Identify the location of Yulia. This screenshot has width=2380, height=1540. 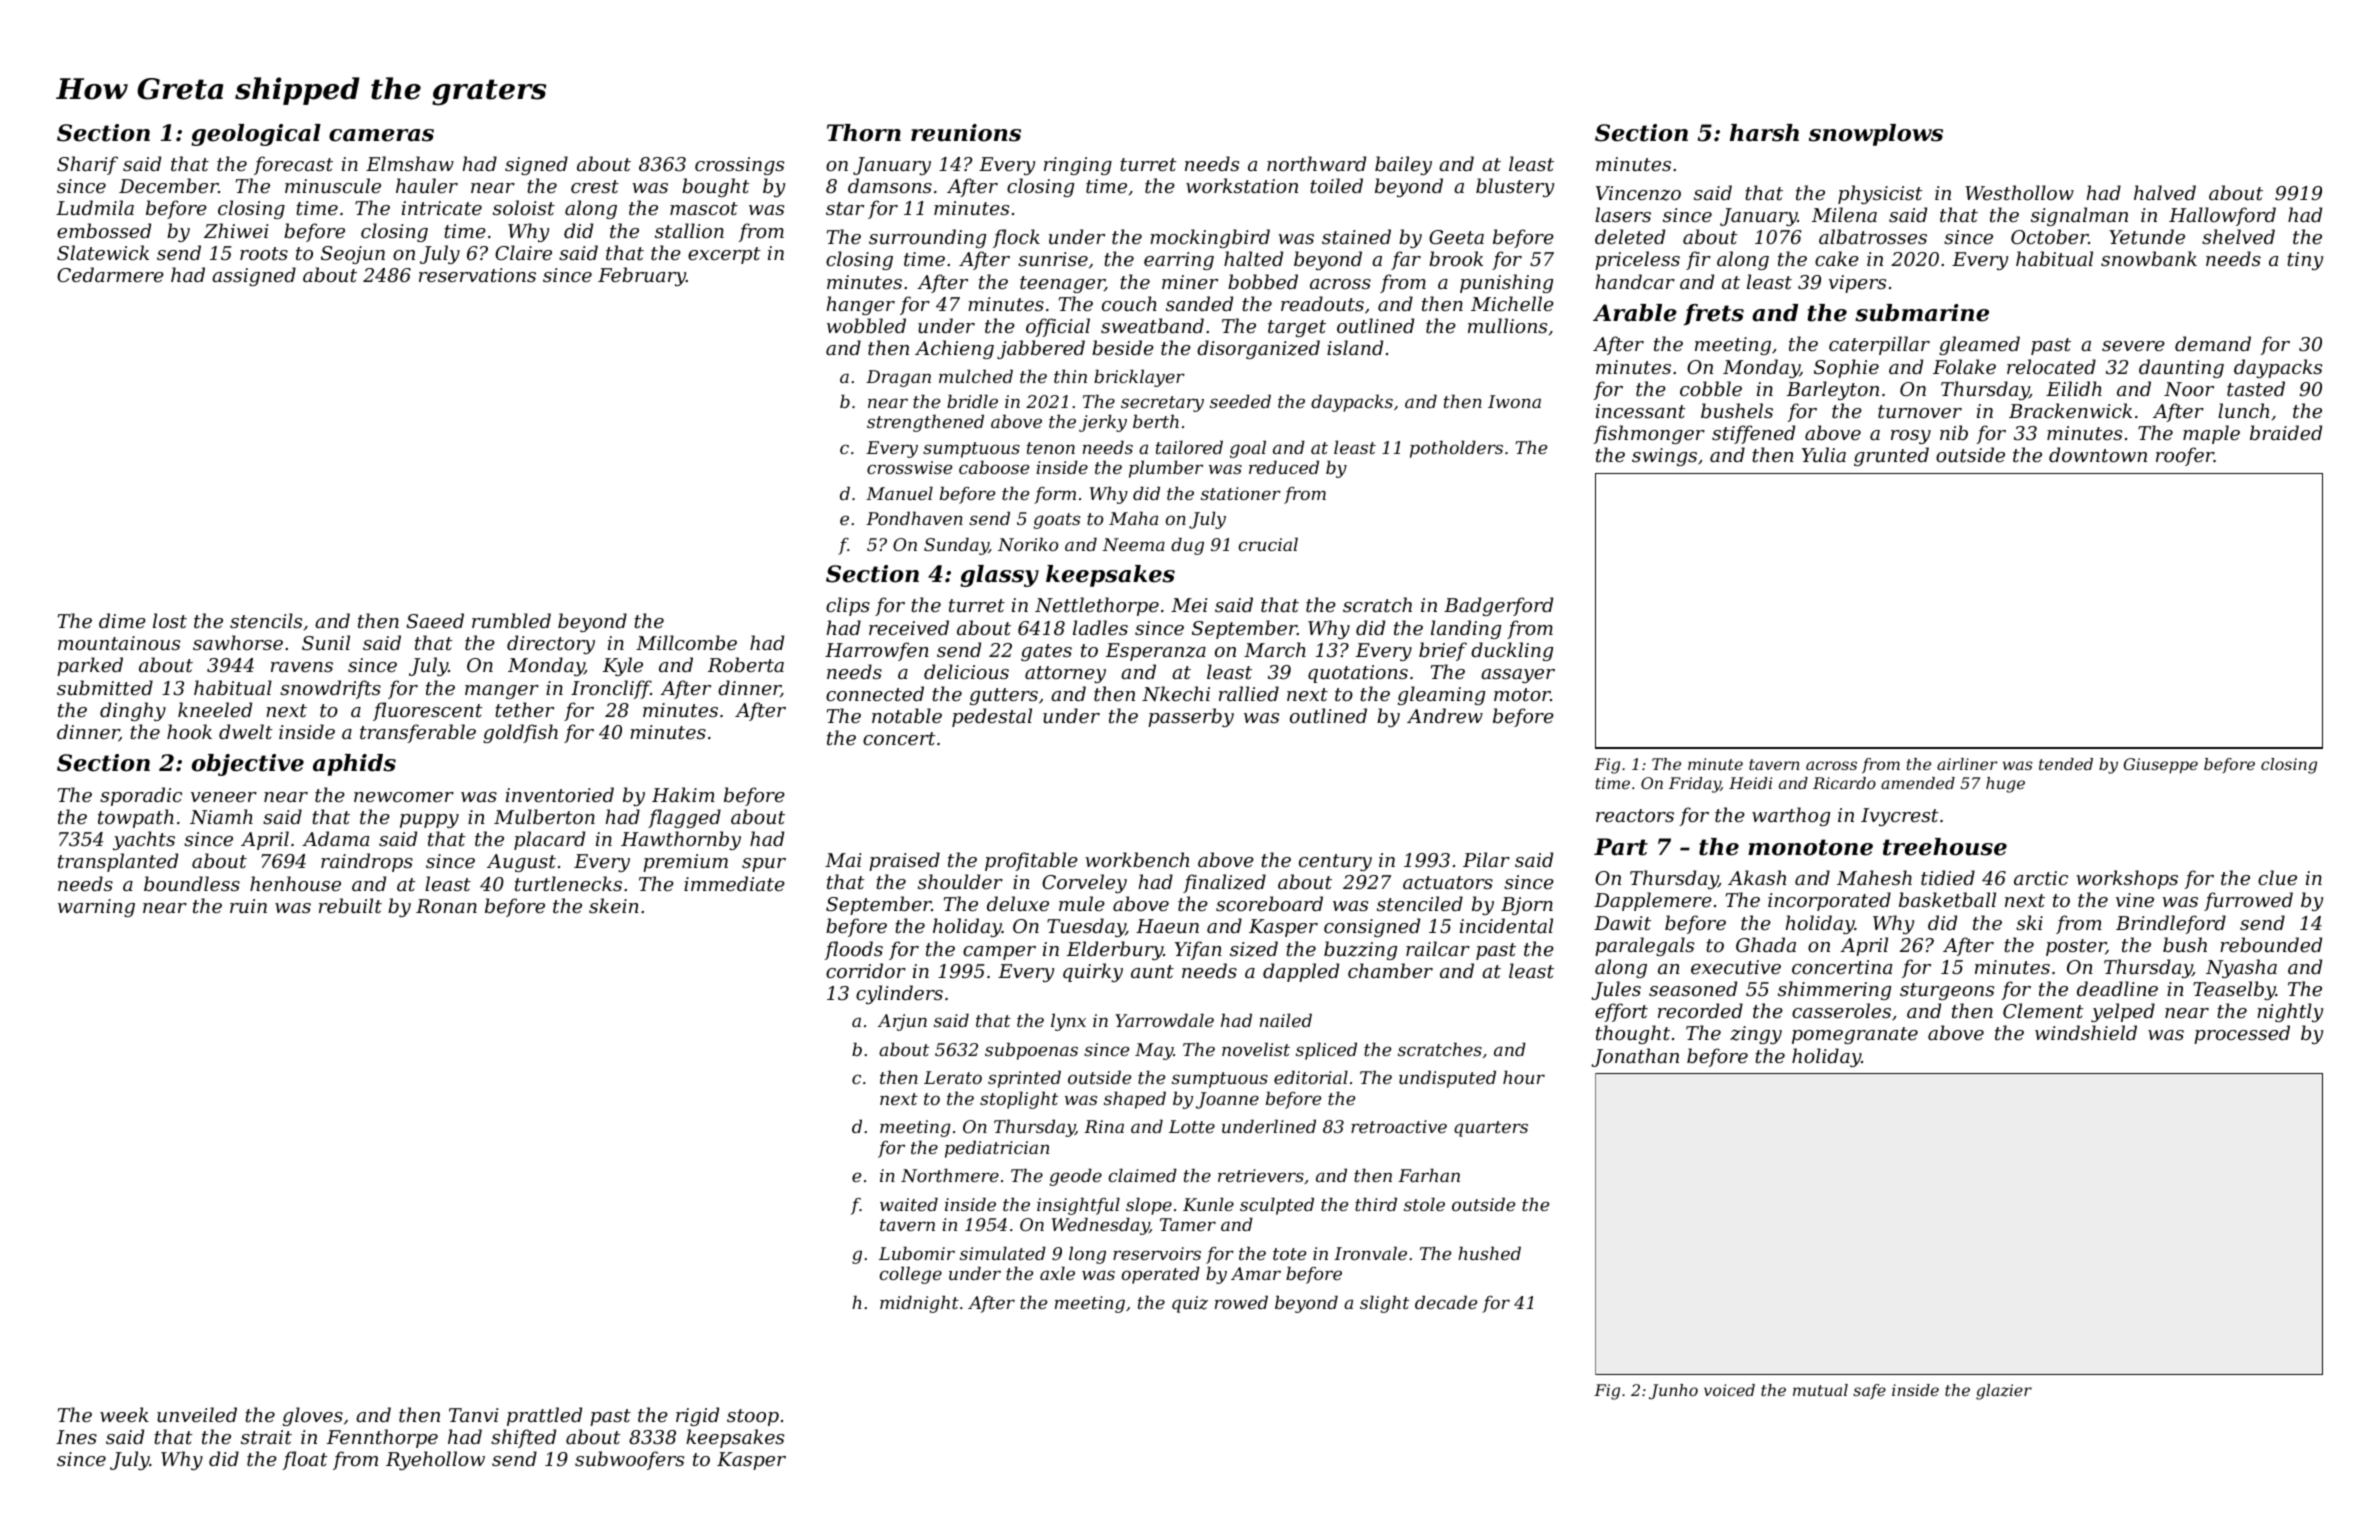
(1824, 454).
